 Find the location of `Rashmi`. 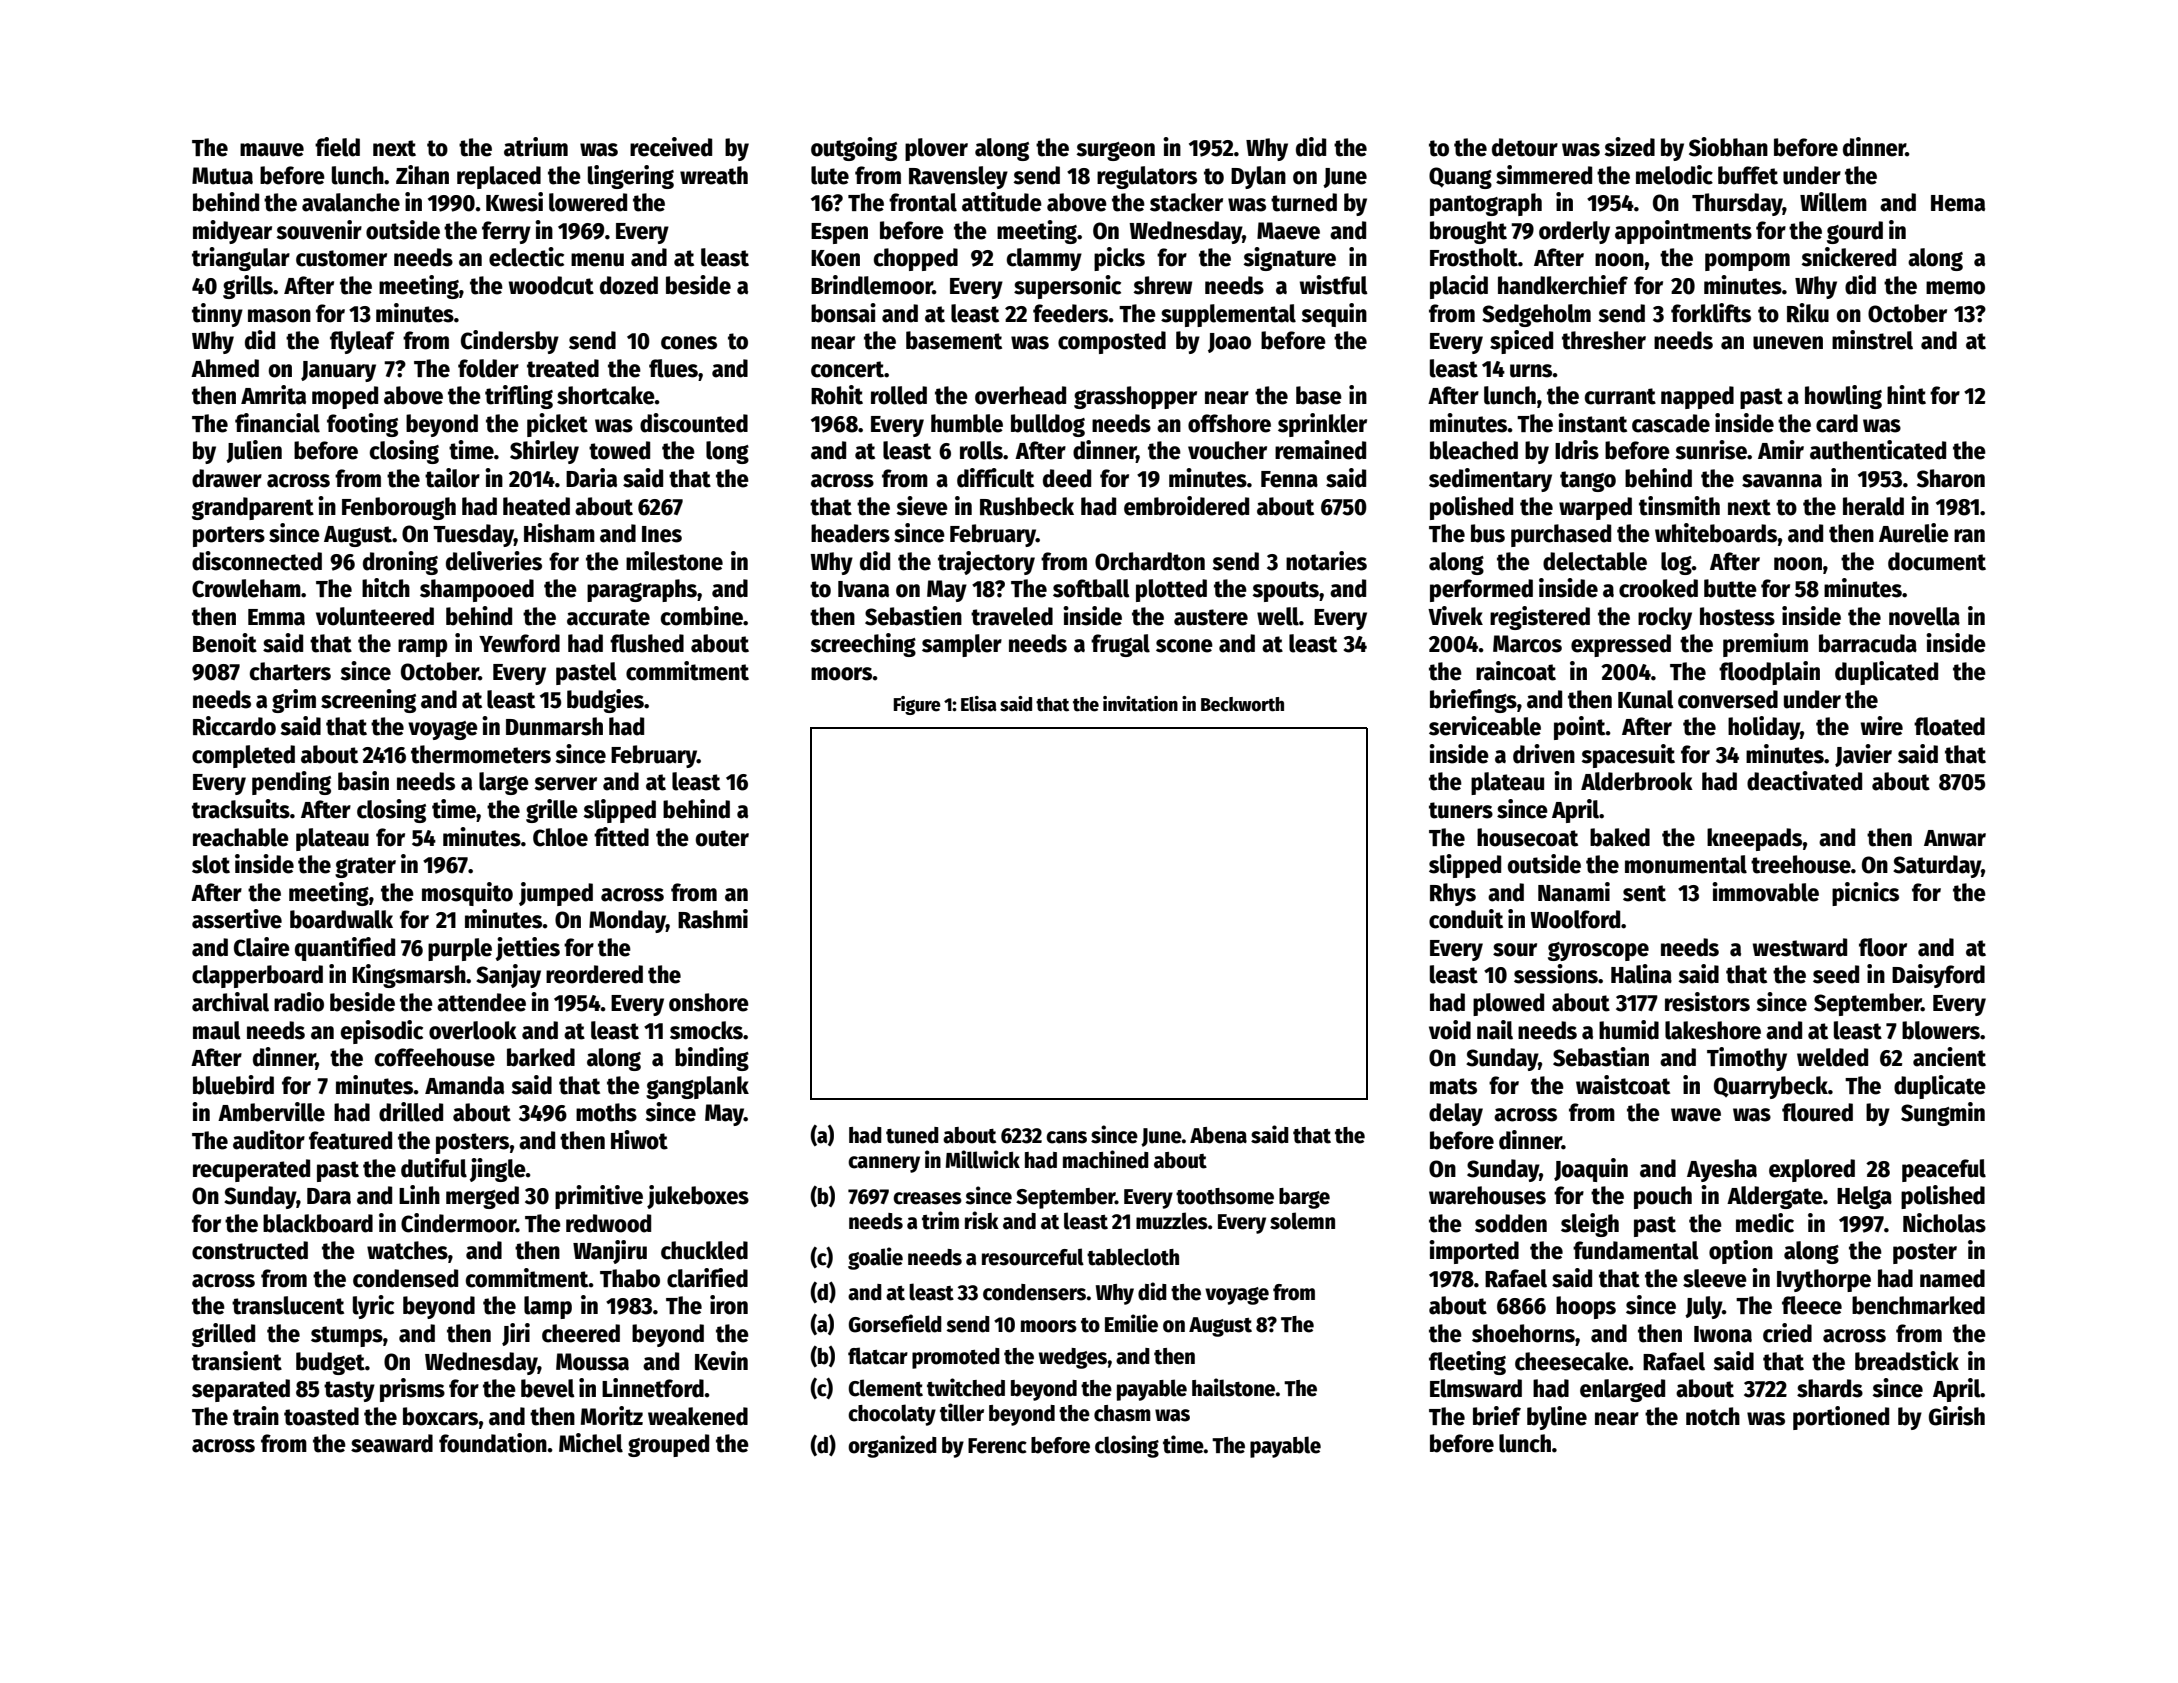

Rashmi is located at coordinates (713, 919).
